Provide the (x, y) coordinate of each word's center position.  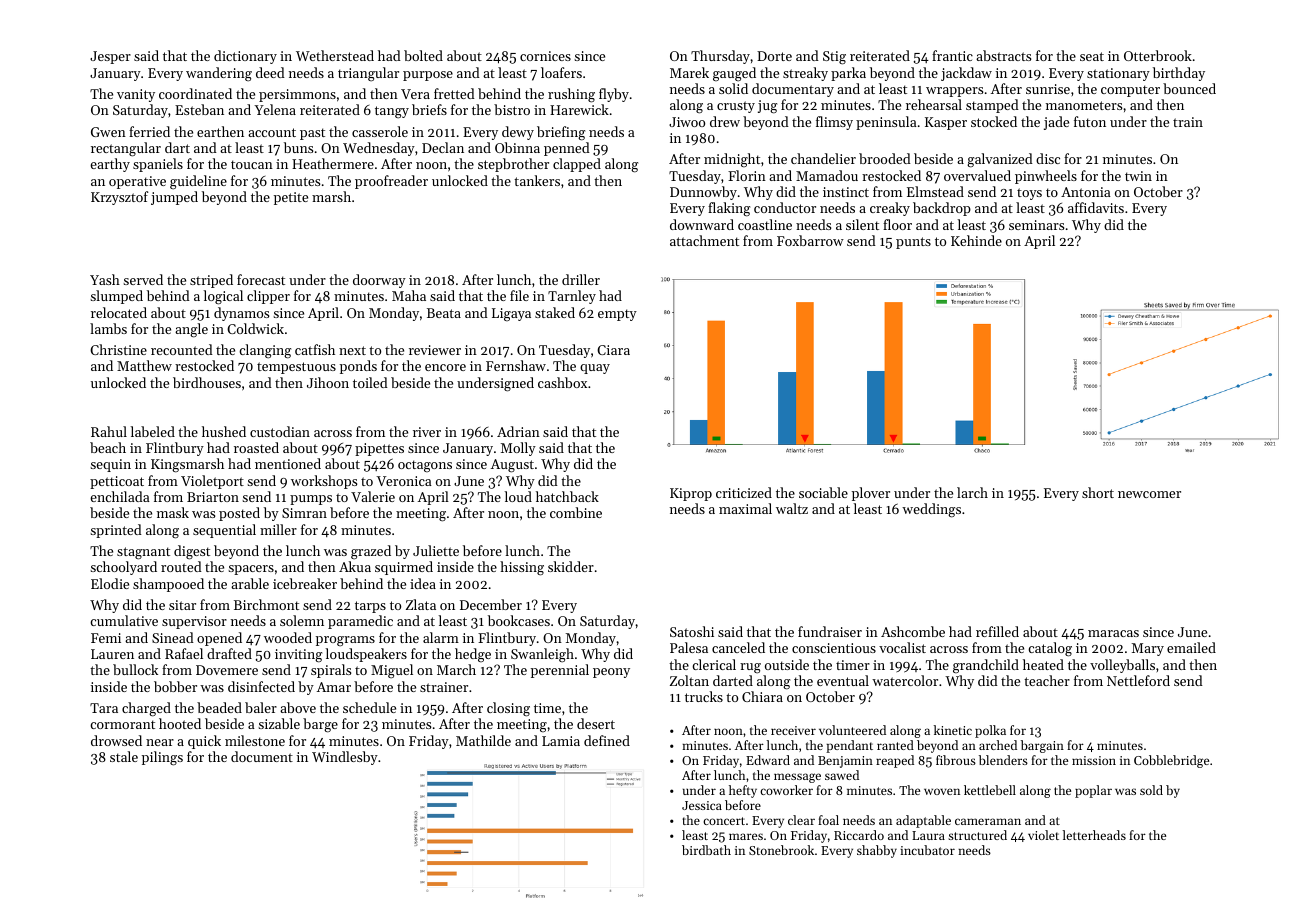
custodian (280, 431)
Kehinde (976, 240)
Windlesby (345, 758)
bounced (1189, 88)
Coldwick (255, 328)
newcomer (1149, 494)
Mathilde (483, 740)
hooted (180, 723)
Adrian (518, 431)
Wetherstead (335, 55)
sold (1151, 790)
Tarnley (572, 297)
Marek (689, 72)
